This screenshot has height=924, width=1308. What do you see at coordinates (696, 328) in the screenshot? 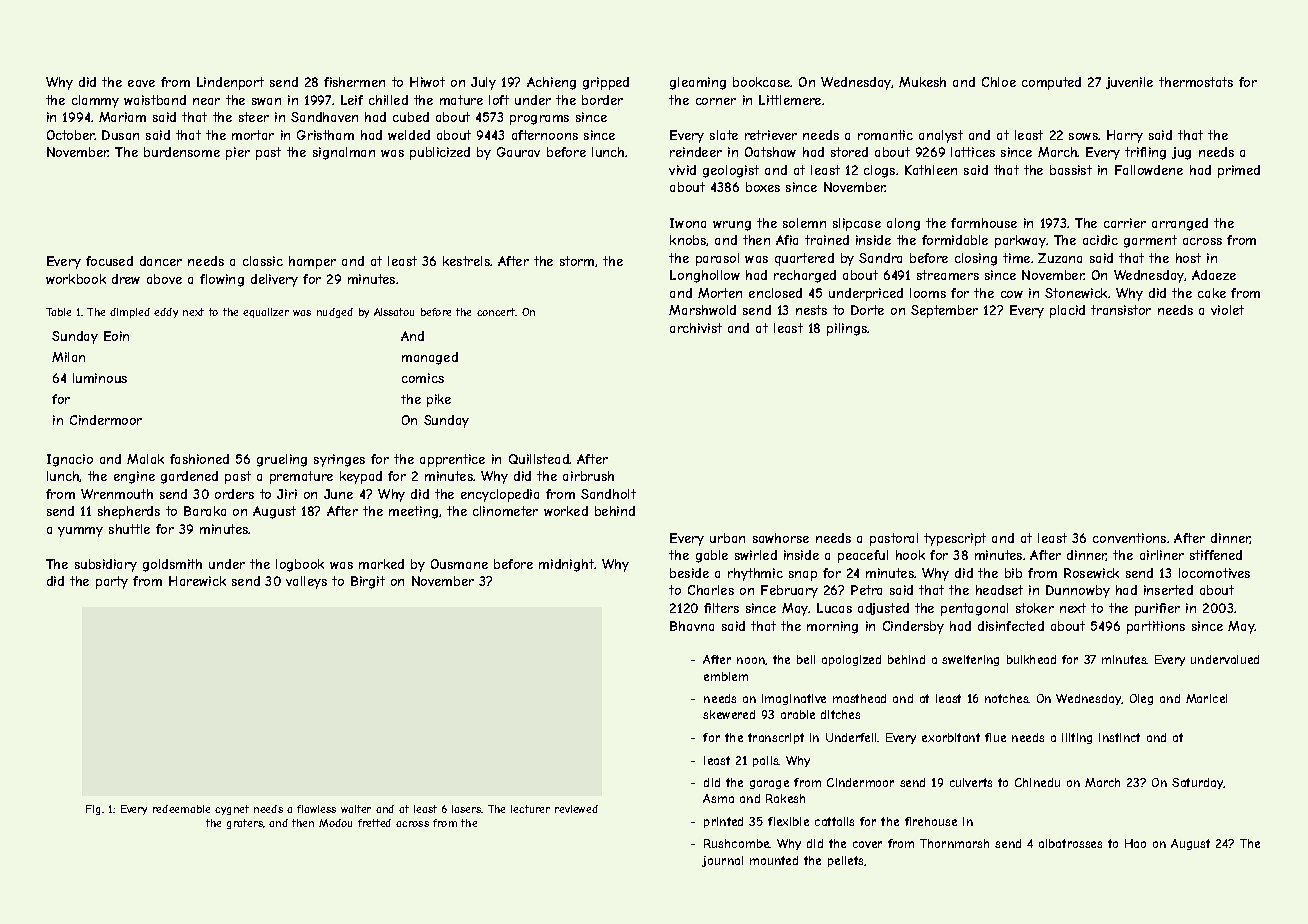
I see `archivist` at bounding box center [696, 328].
